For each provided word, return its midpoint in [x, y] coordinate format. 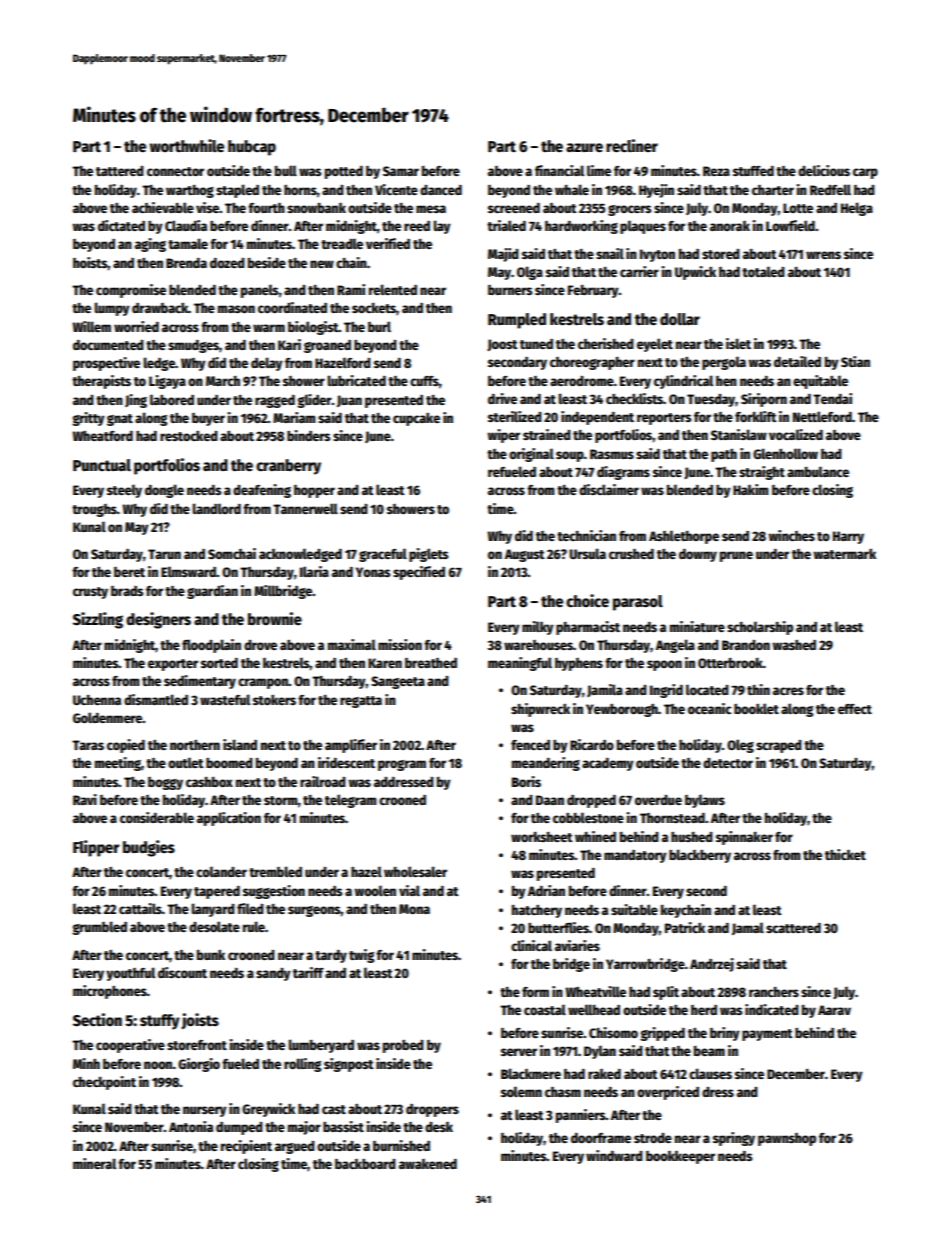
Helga [857, 209]
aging [150, 245]
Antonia [191, 1126]
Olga [530, 273]
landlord [217, 508]
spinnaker [744, 838]
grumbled [99, 928]
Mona [414, 909]
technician [586, 535]
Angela [675, 646]
